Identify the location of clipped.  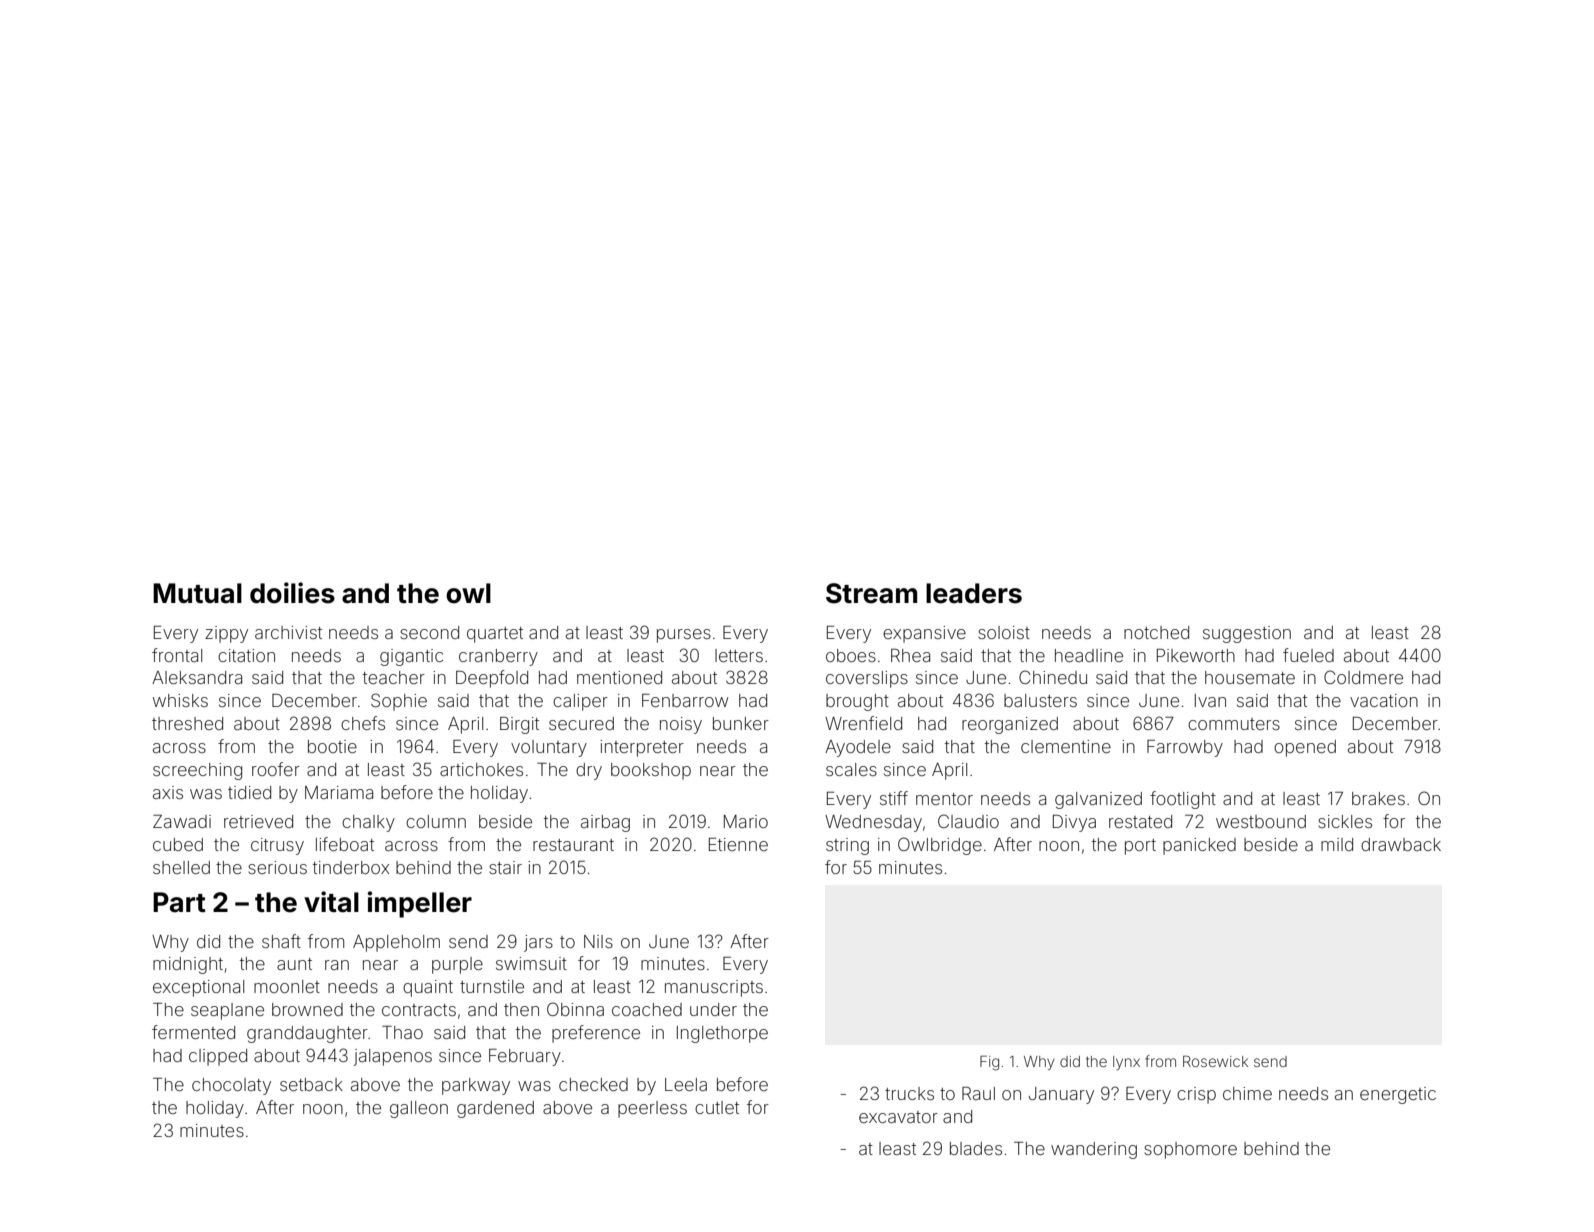
(218, 1057).
